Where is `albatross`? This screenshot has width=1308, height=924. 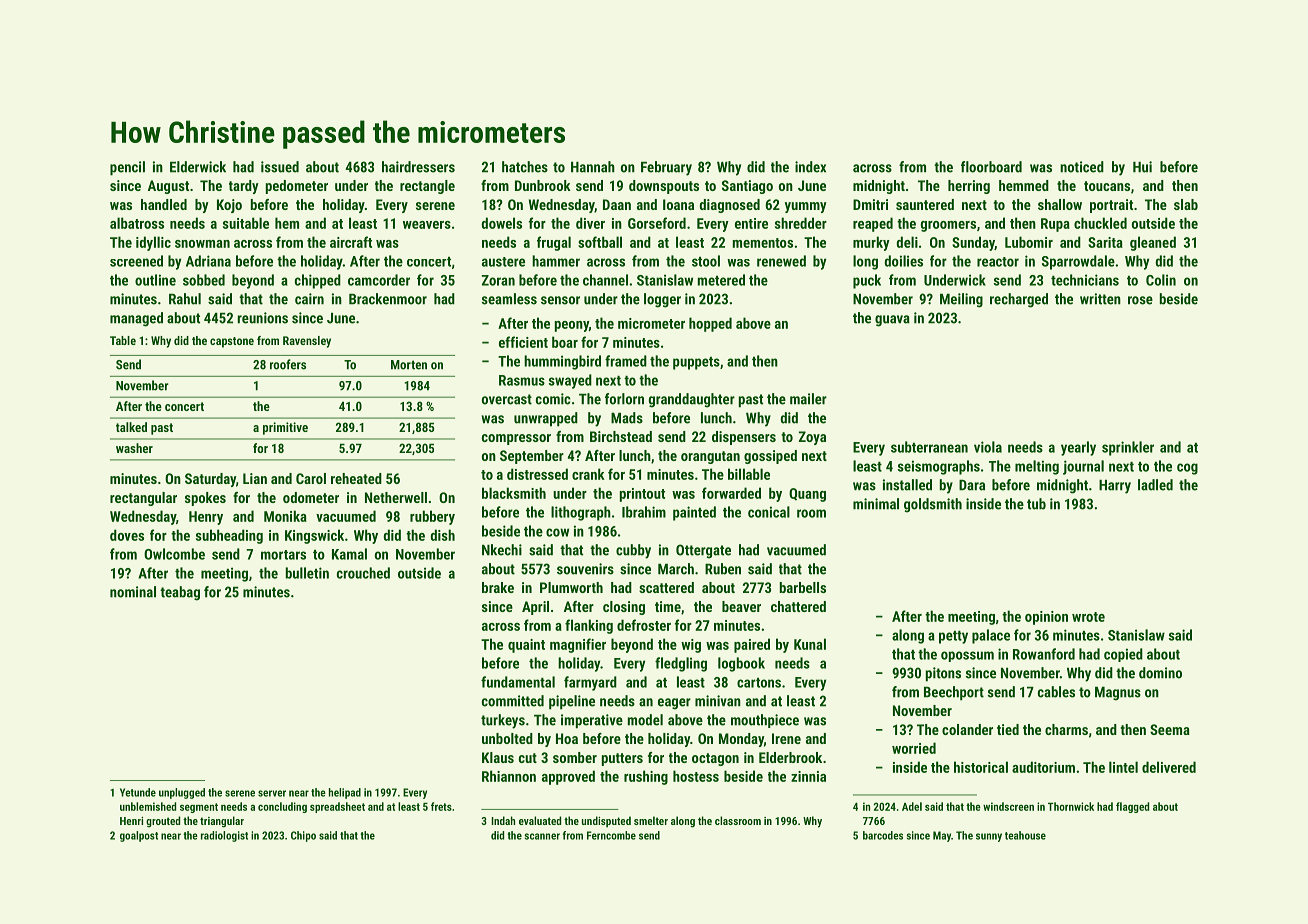 albatross is located at coordinates (137, 223).
